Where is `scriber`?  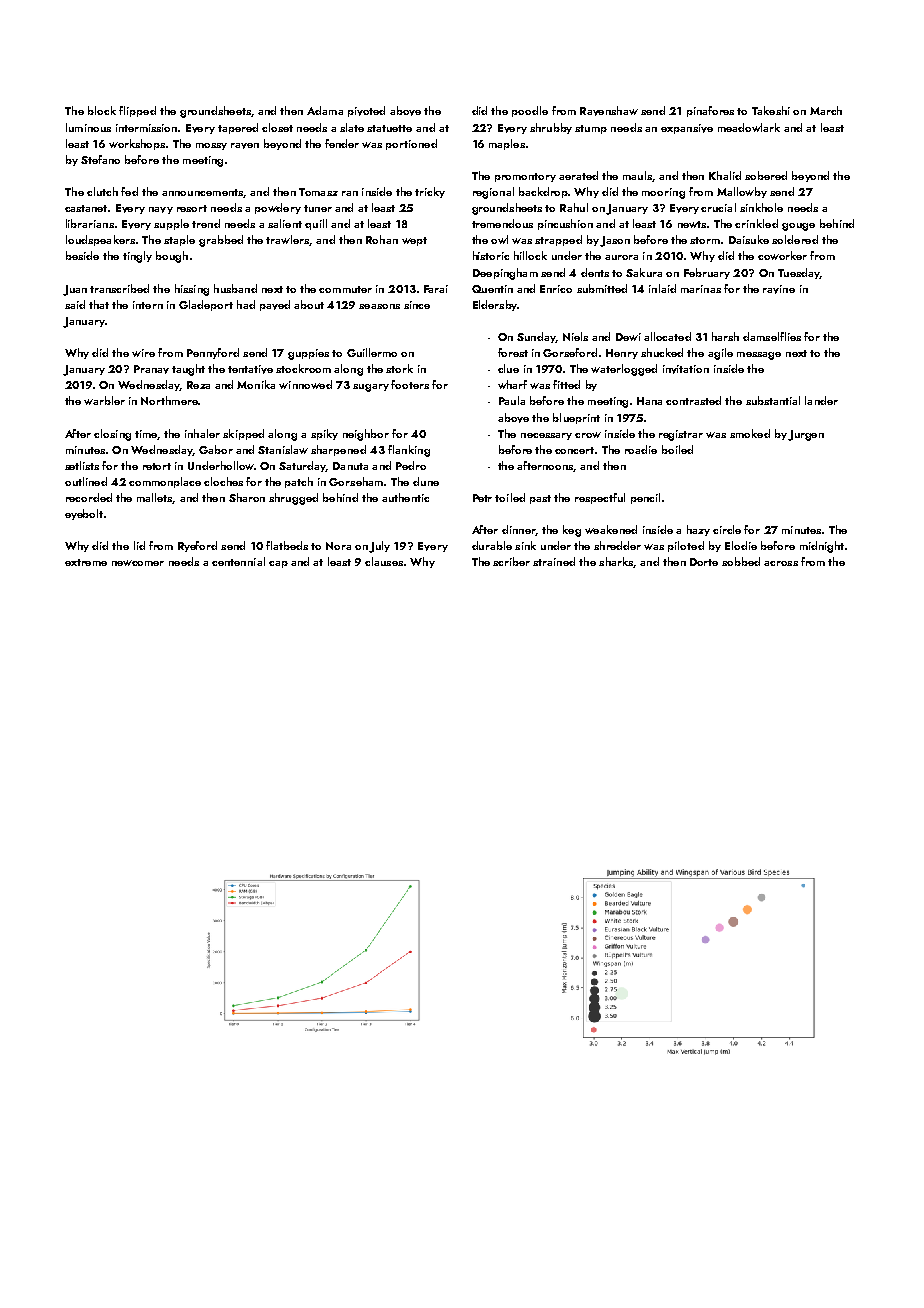
scriber is located at coordinates (511, 561).
